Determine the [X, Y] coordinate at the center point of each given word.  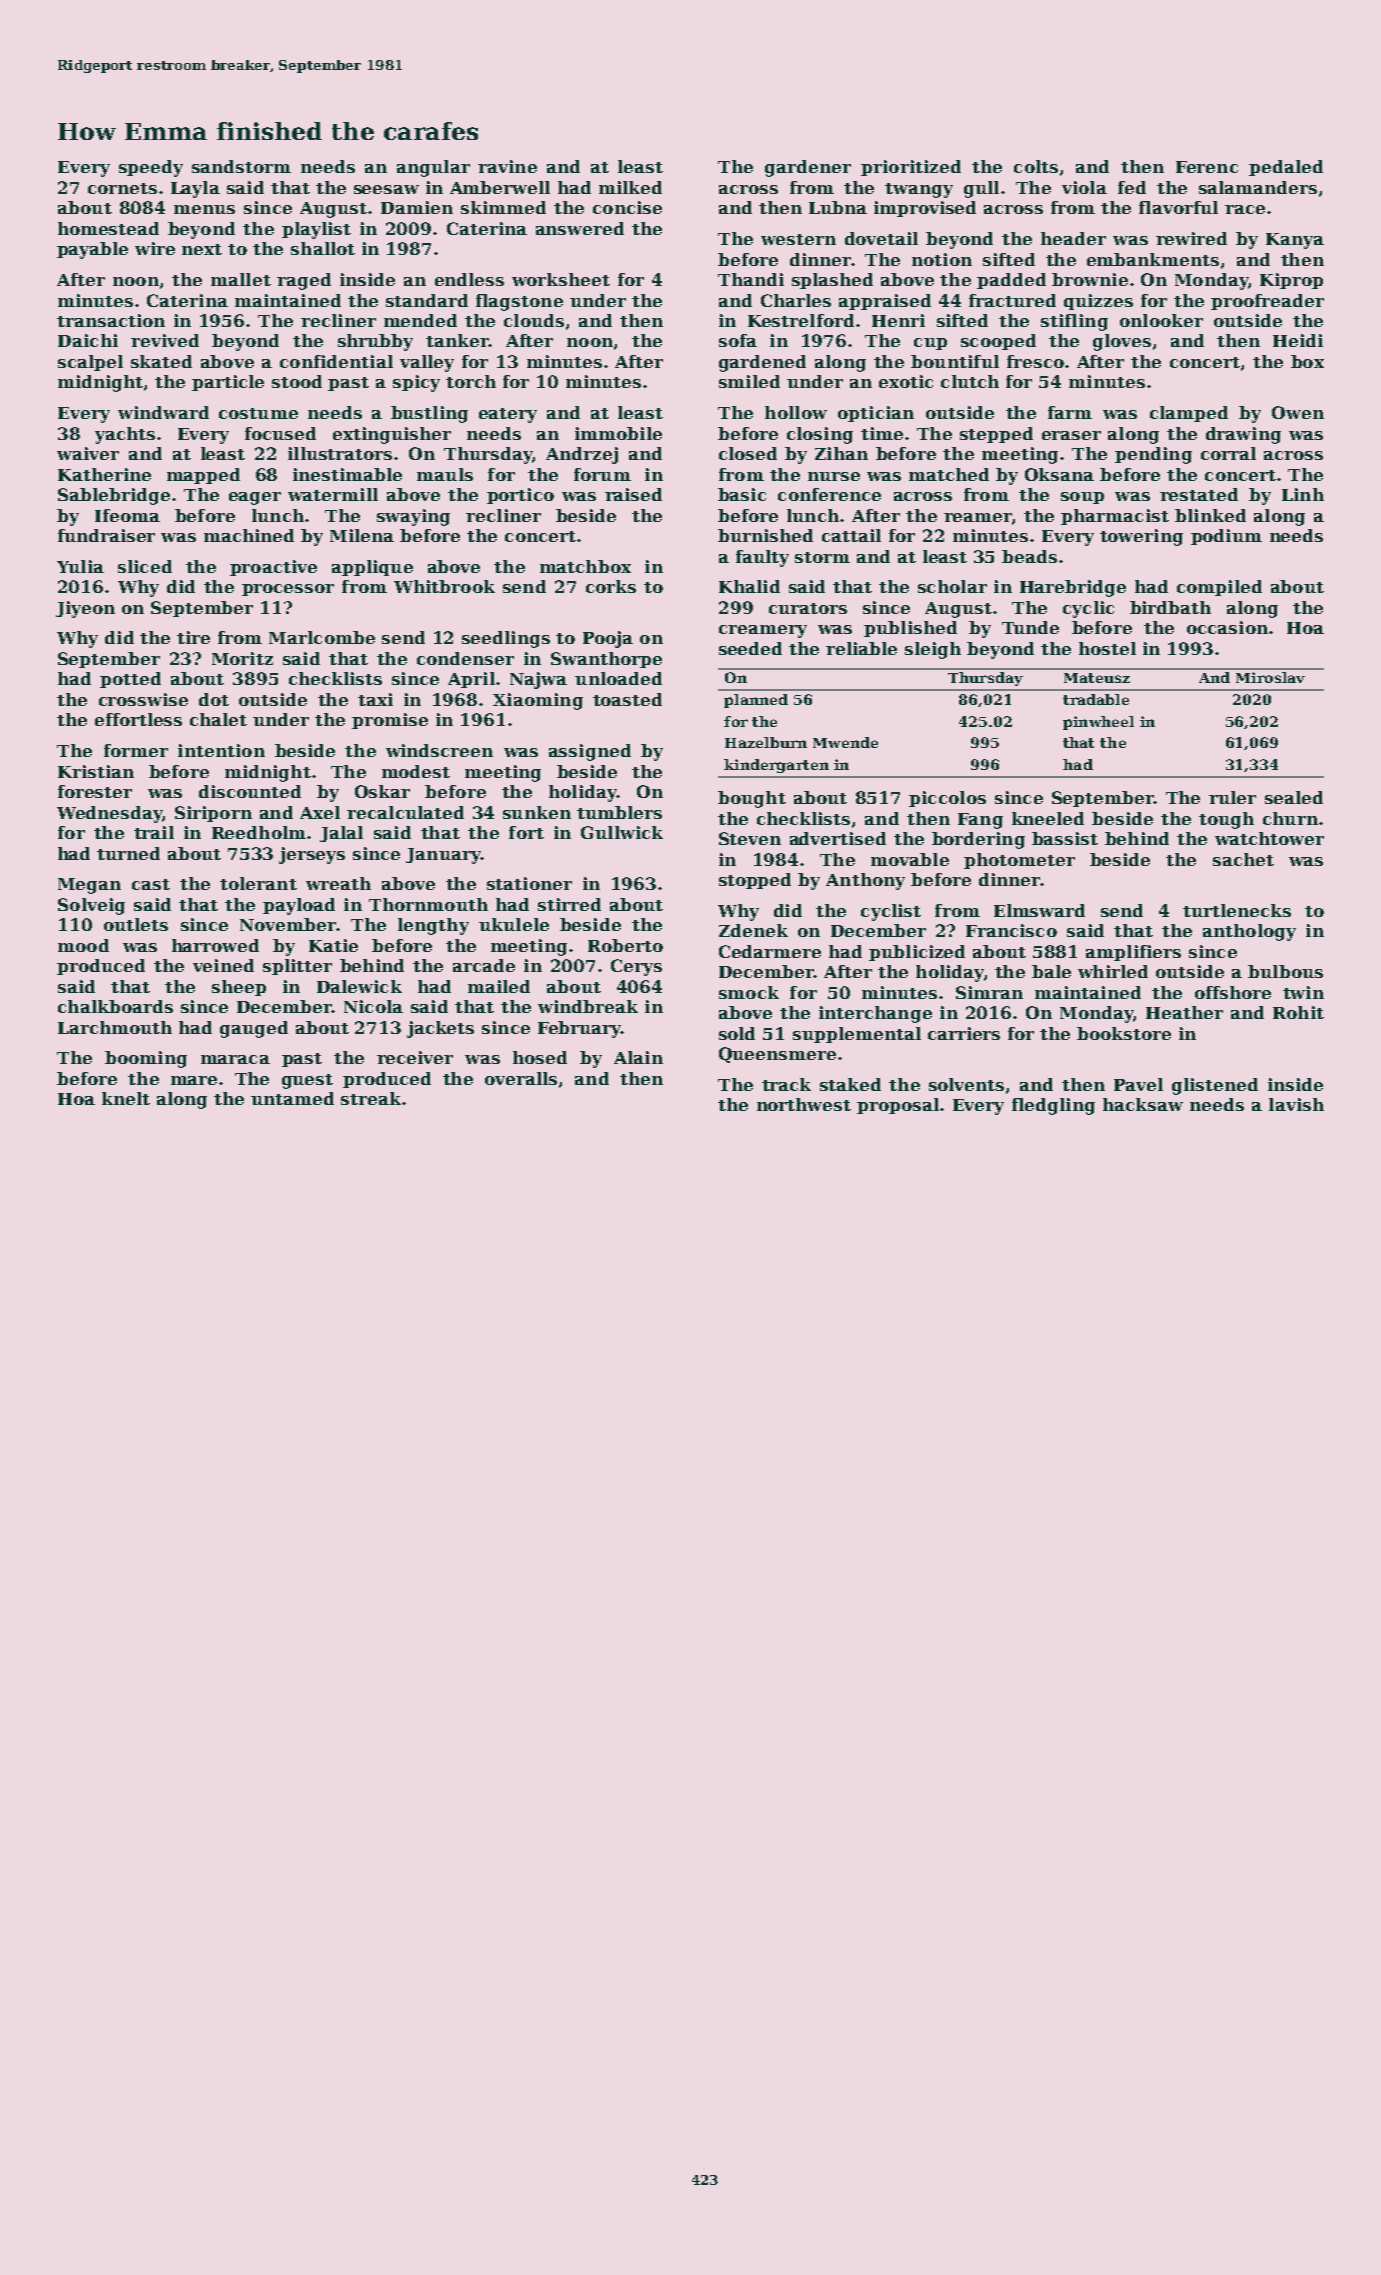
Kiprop [1291, 281]
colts [1036, 166]
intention [221, 750]
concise [627, 207]
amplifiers [1133, 953]
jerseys [312, 855]
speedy [151, 168]
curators [808, 608]
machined [249, 535]
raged [304, 281]
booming [146, 1059]
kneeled [1048, 818]
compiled [1219, 588]
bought [752, 799]
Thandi [751, 279]
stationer [529, 883]
